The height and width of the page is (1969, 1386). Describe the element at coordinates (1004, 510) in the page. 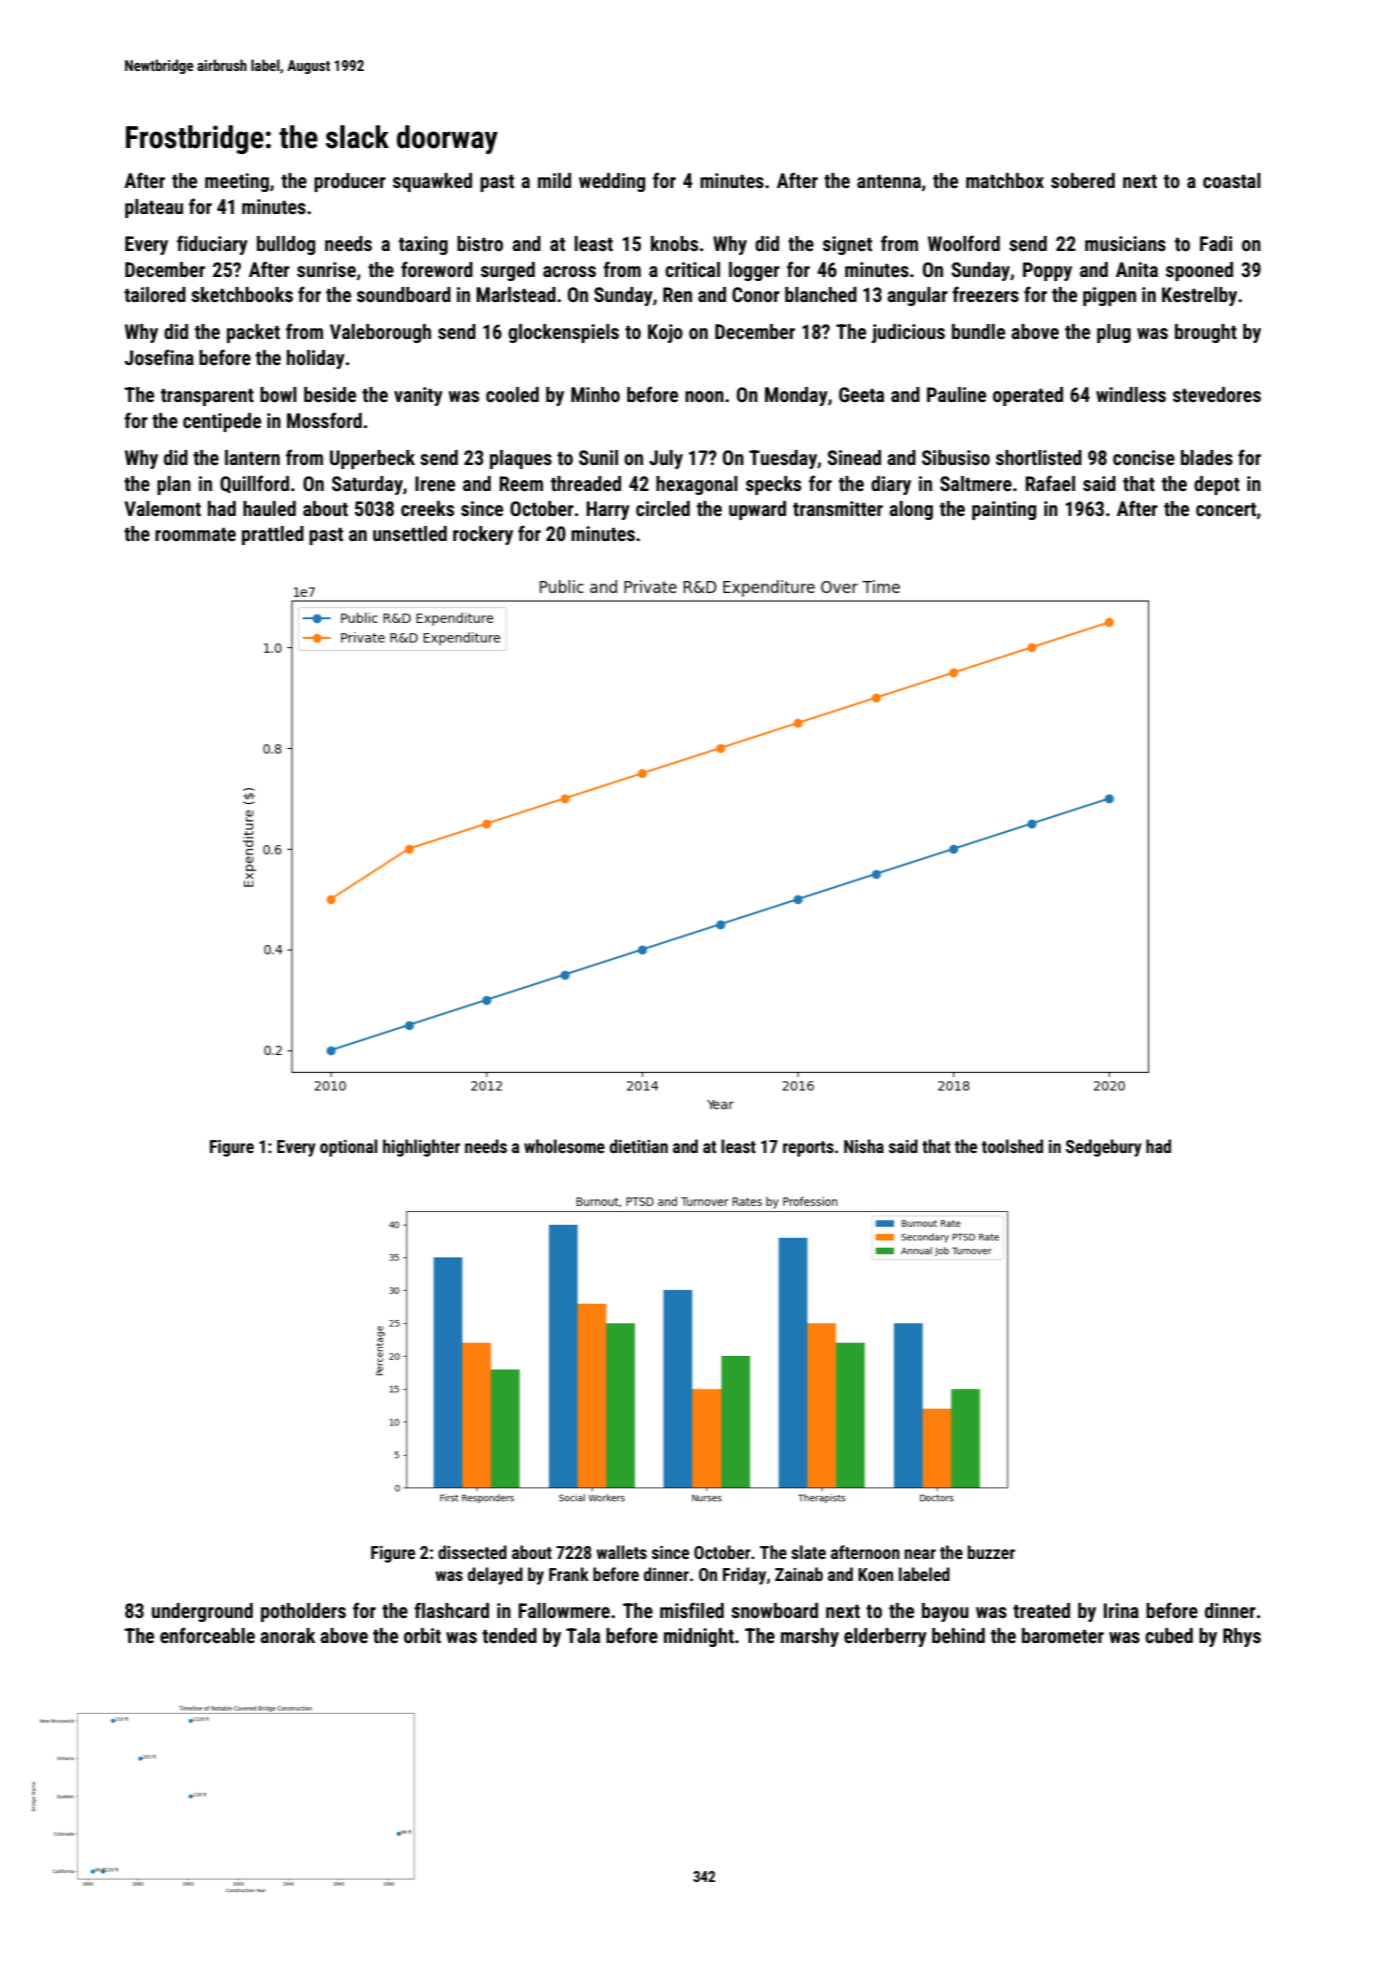

I see `painting` at that location.
